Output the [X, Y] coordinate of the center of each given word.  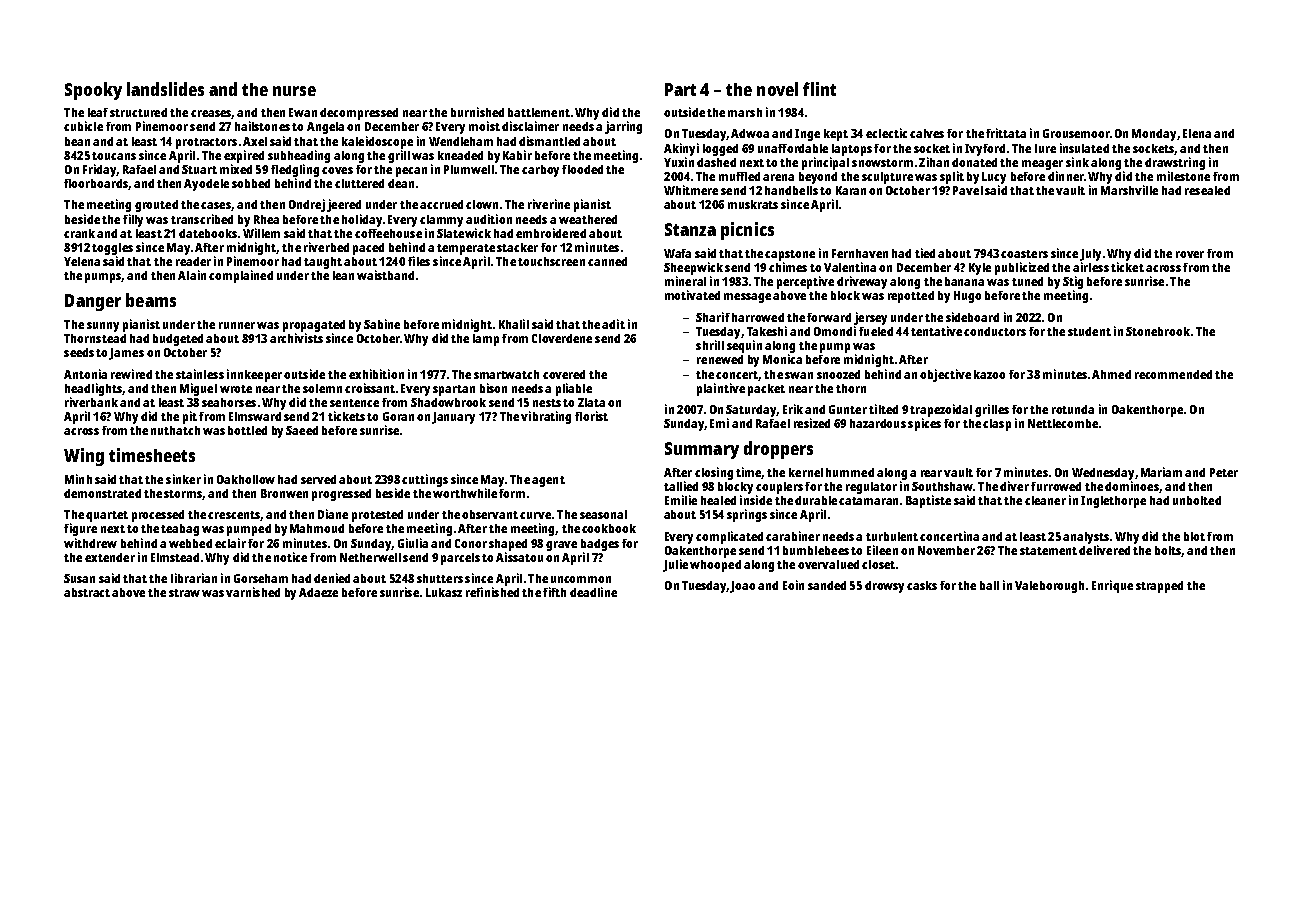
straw [184, 593]
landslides [165, 89]
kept [836, 135]
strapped [1159, 587]
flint [819, 89]
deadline [593, 592]
